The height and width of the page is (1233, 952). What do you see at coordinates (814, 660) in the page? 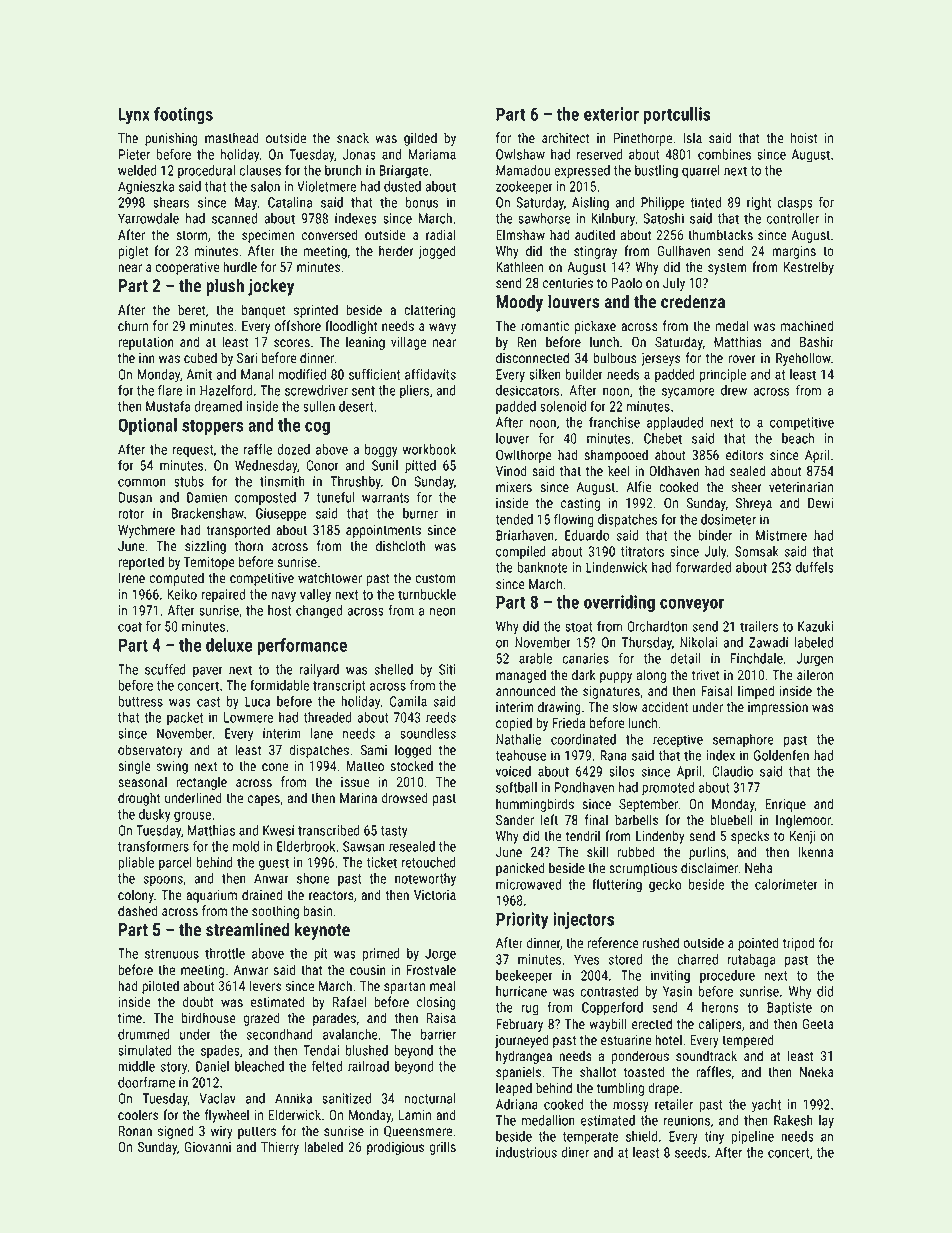
I see `Jurgen` at bounding box center [814, 660].
